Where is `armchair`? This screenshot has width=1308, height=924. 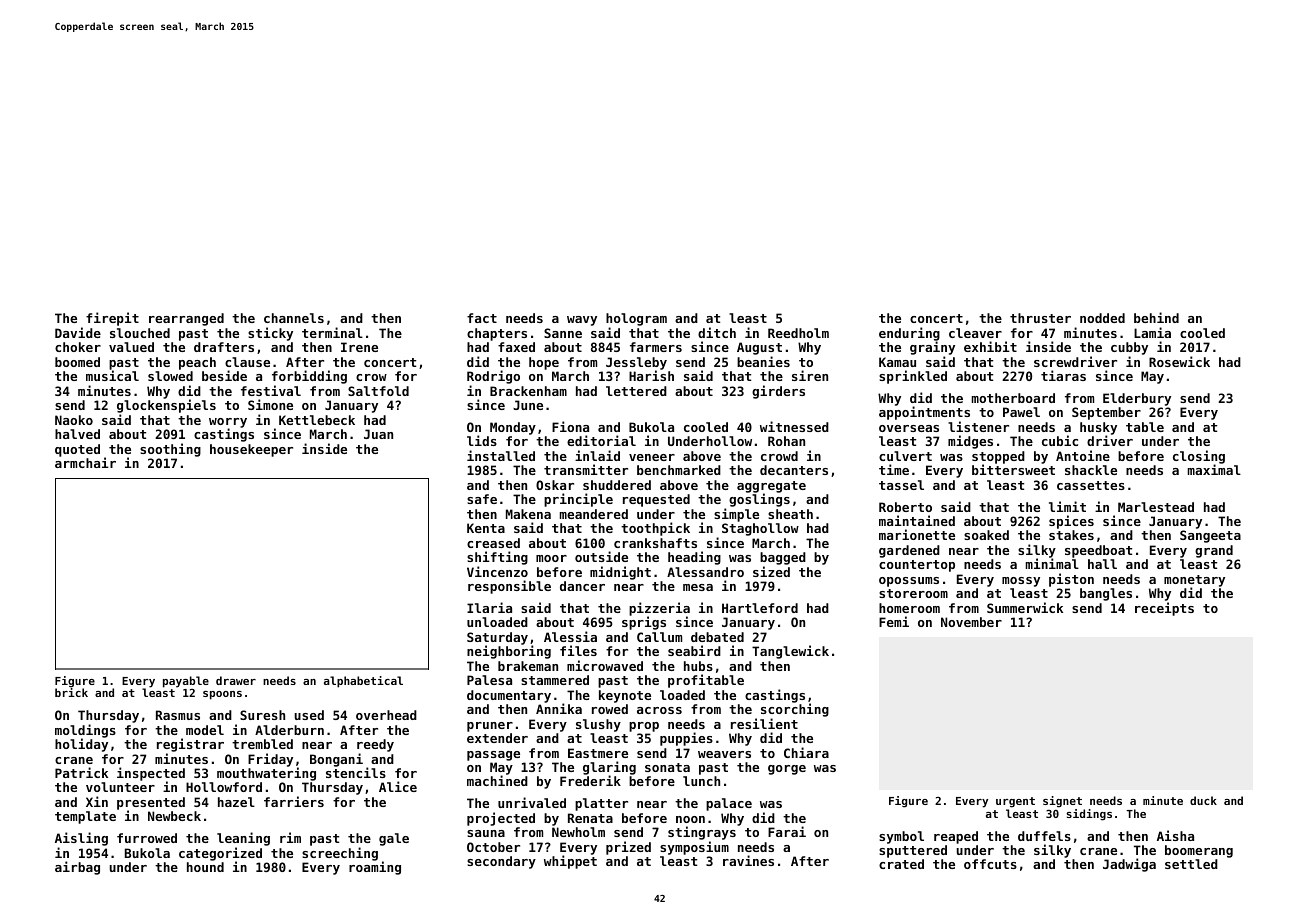
armchair is located at coordinates (85, 463).
